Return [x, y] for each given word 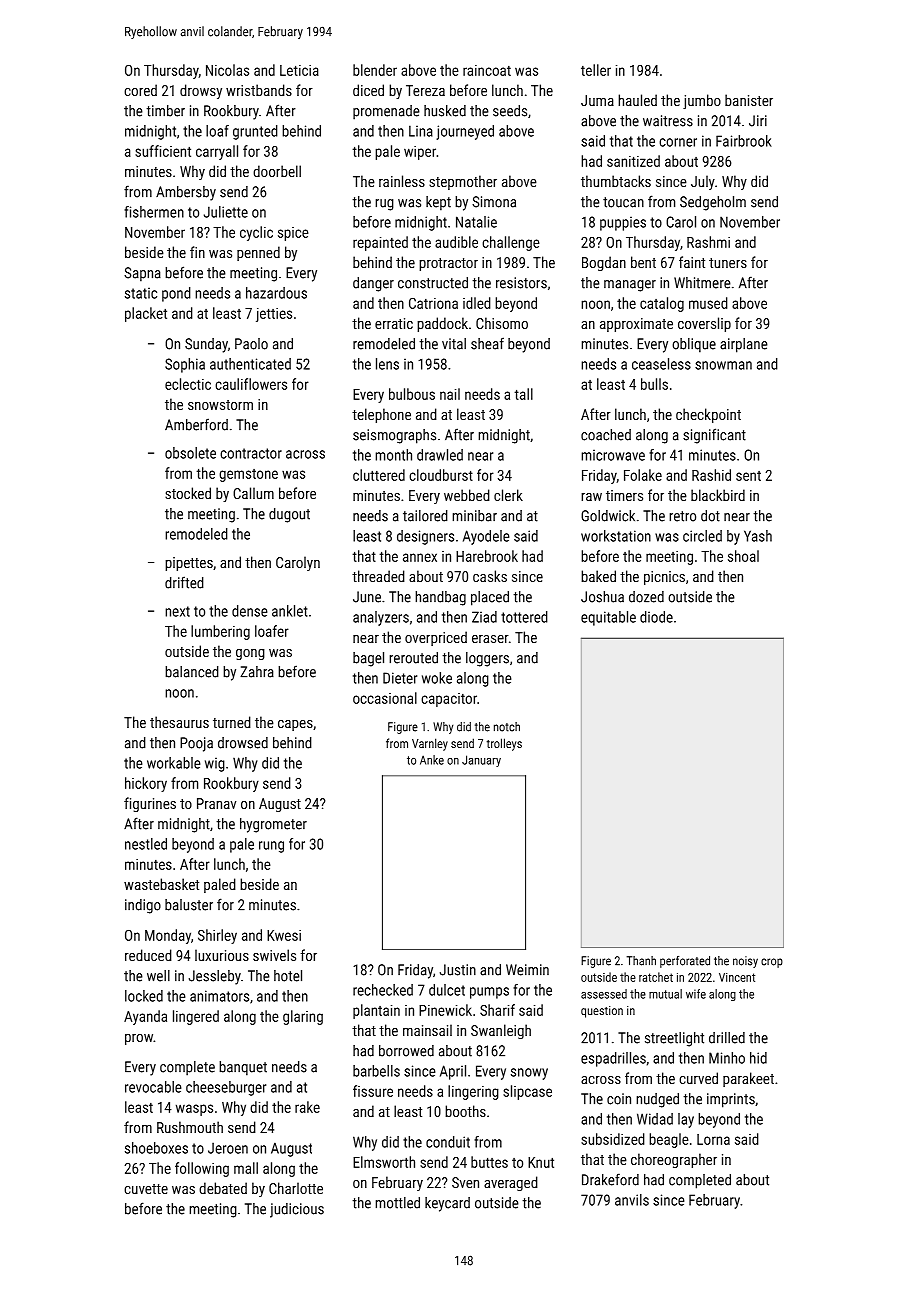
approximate [636, 325]
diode [656, 617]
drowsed [243, 743]
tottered [524, 617]
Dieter [400, 678]
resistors [521, 283]
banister [749, 100]
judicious [297, 1210]
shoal [743, 556]
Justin [458, 970]
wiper [420, 153]
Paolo [251, 344]
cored [140, 90]
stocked [188, 493]
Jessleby [215, 977]
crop [772, 963]
